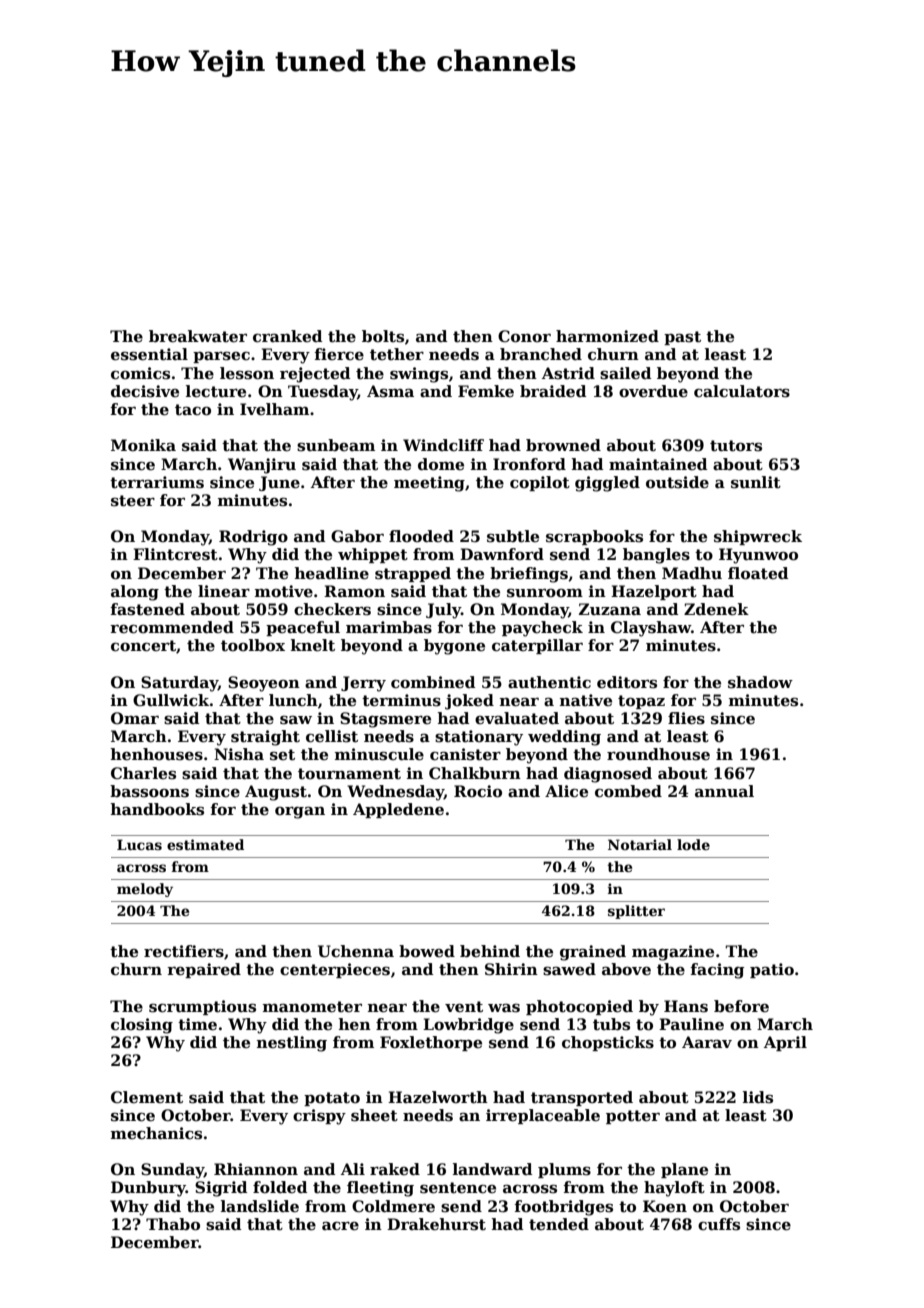  I want to click on closing, so click(142, 1026).
